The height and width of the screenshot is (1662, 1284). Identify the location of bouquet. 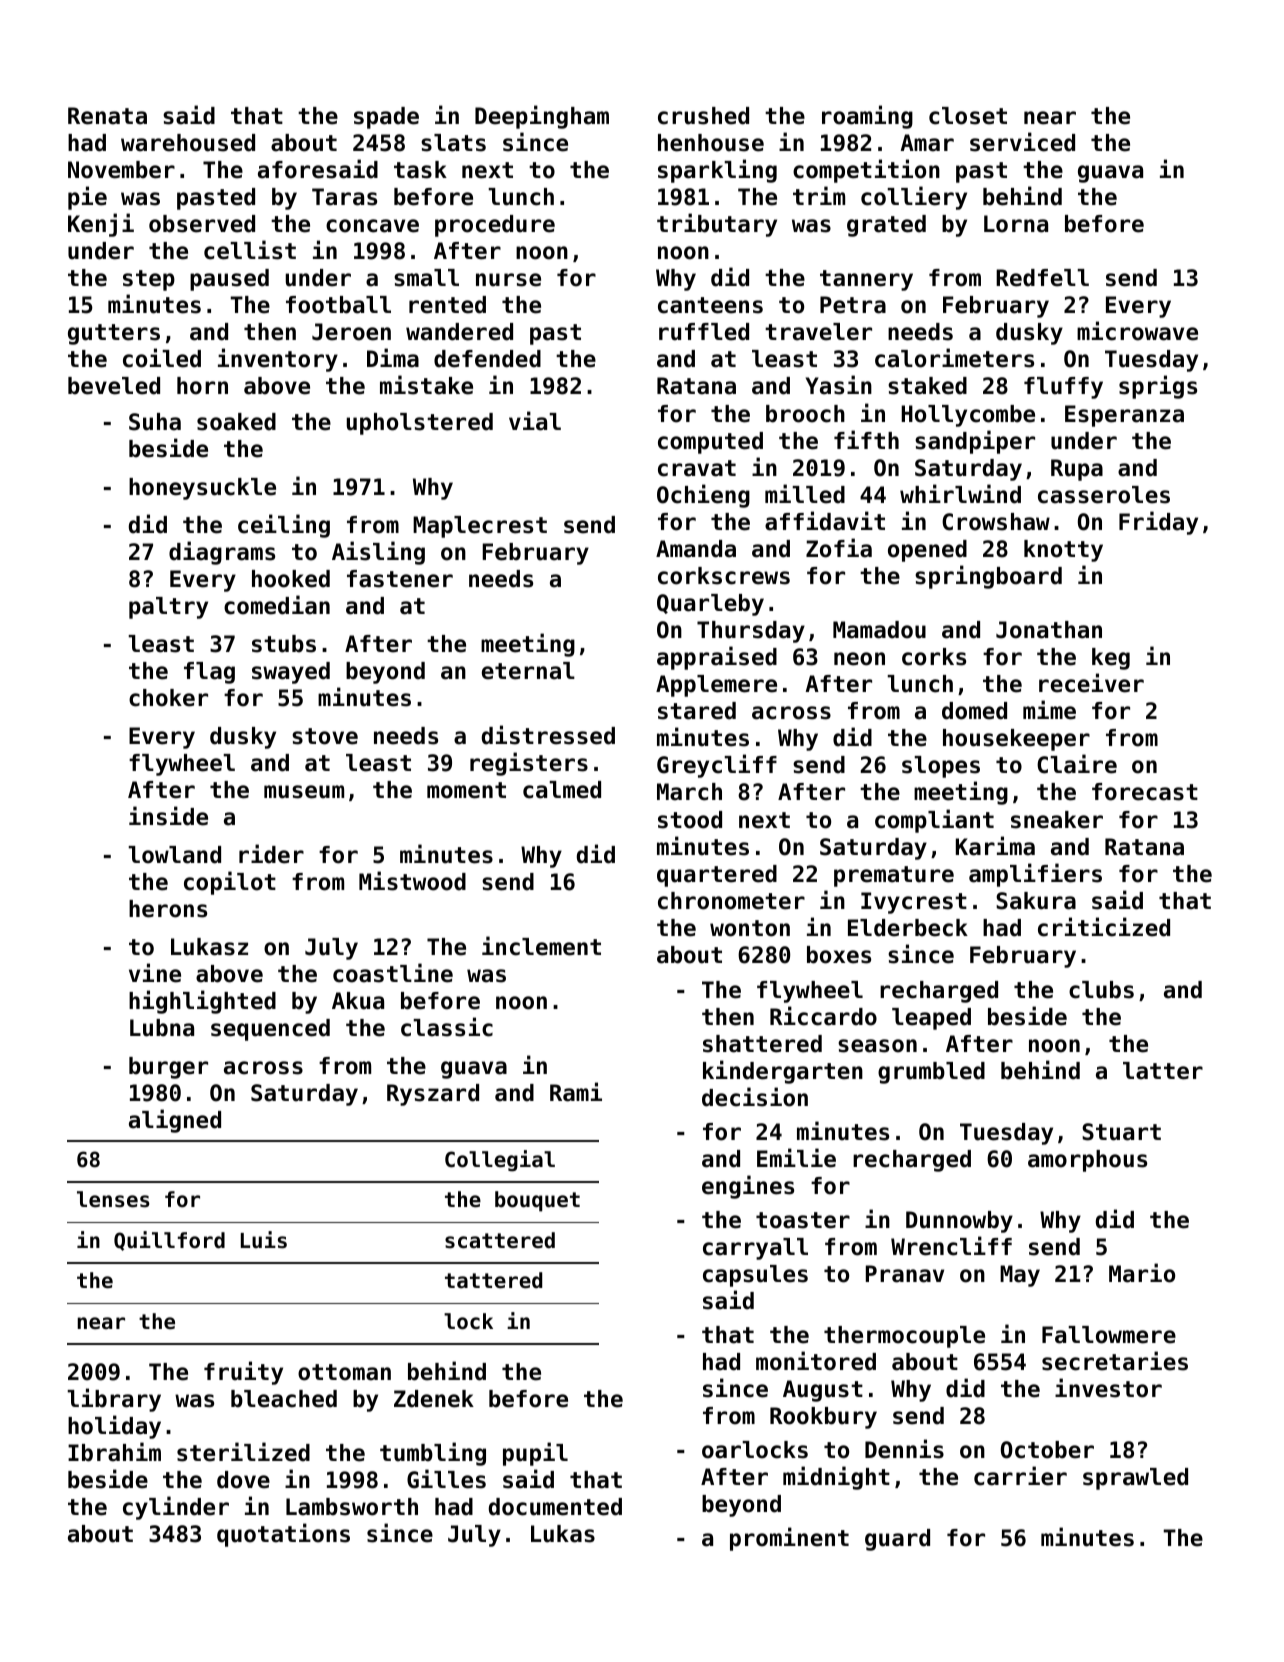
(537, 1201).
